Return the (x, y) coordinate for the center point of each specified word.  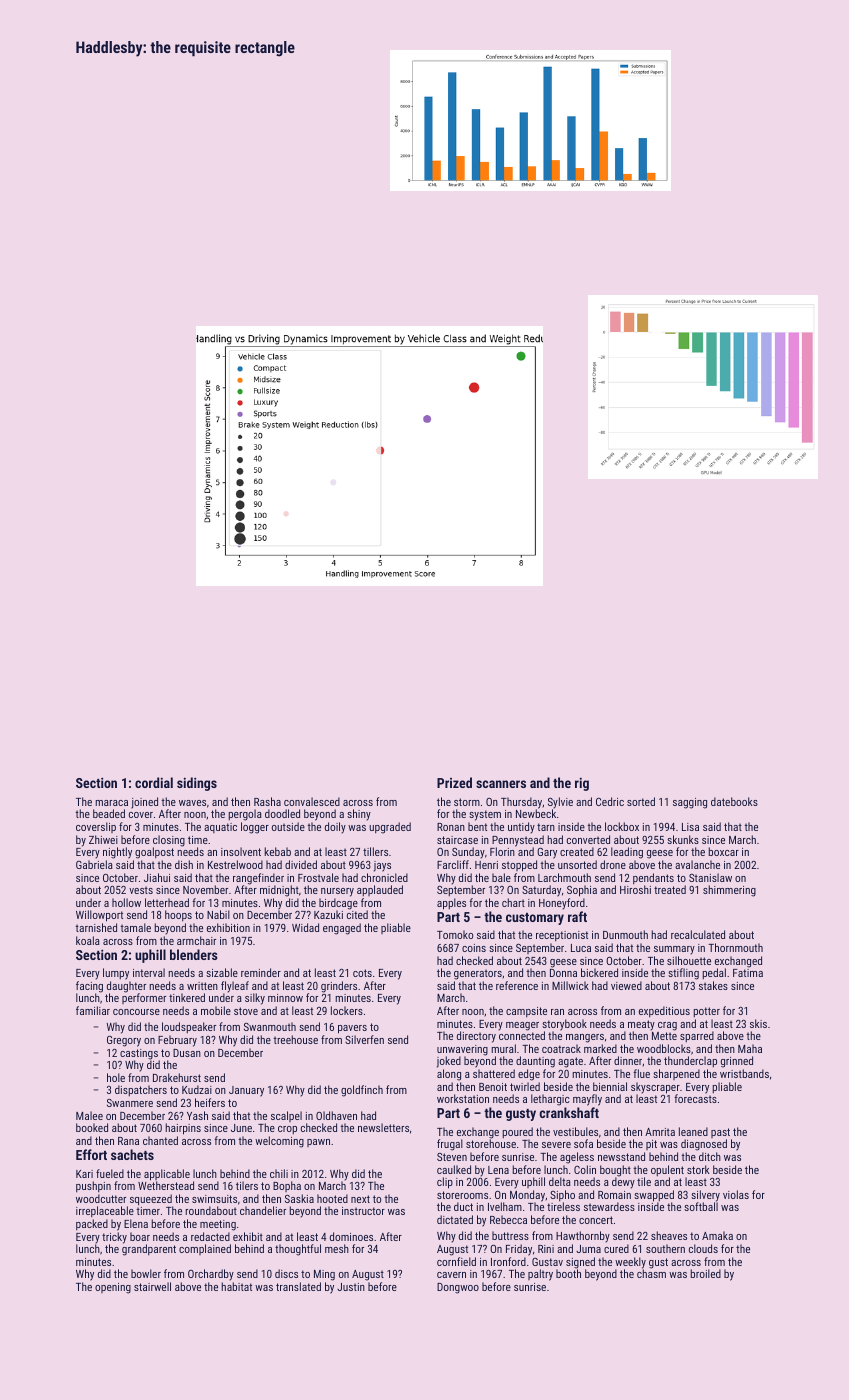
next (360, 1199)
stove (246, 1011)
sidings (197, 784)
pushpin (93, 1186)
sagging (690, 803)
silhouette (689, 960)
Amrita (660, 1132)
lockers (347, 1010)
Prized (454, 782)
